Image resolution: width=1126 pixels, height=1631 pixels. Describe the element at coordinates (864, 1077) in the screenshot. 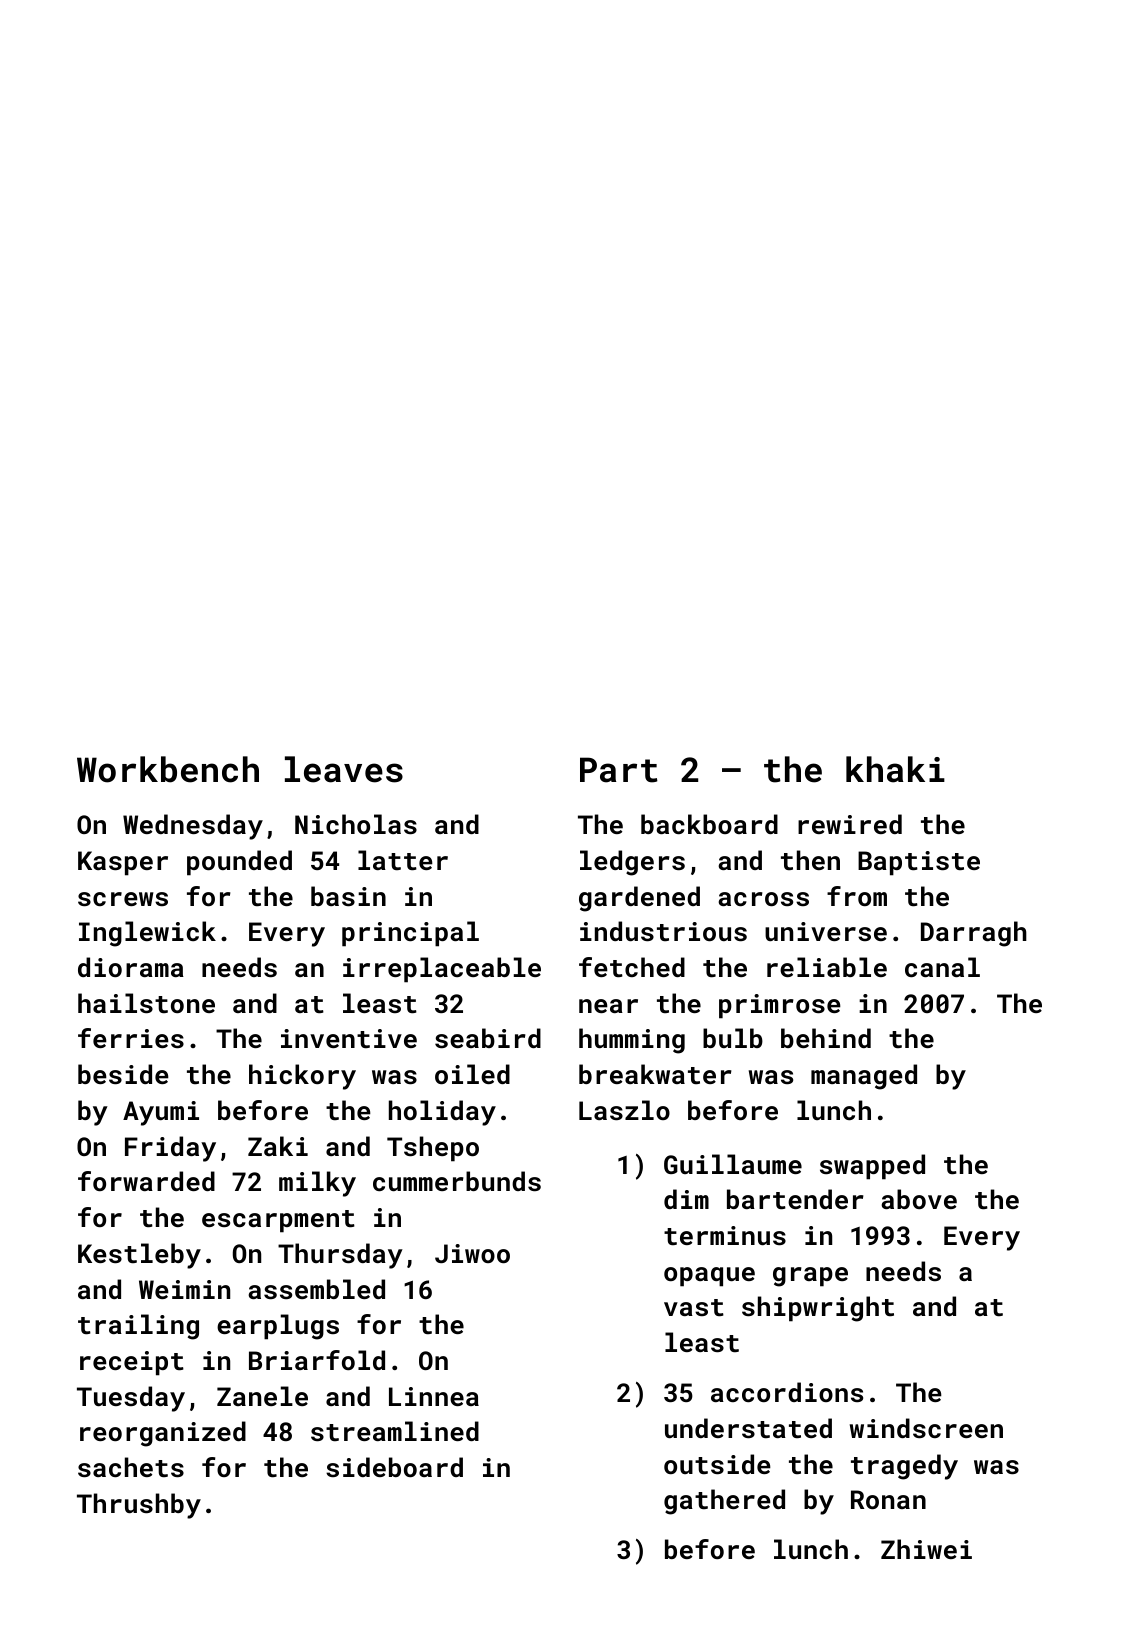

I see `managed` at that location.
